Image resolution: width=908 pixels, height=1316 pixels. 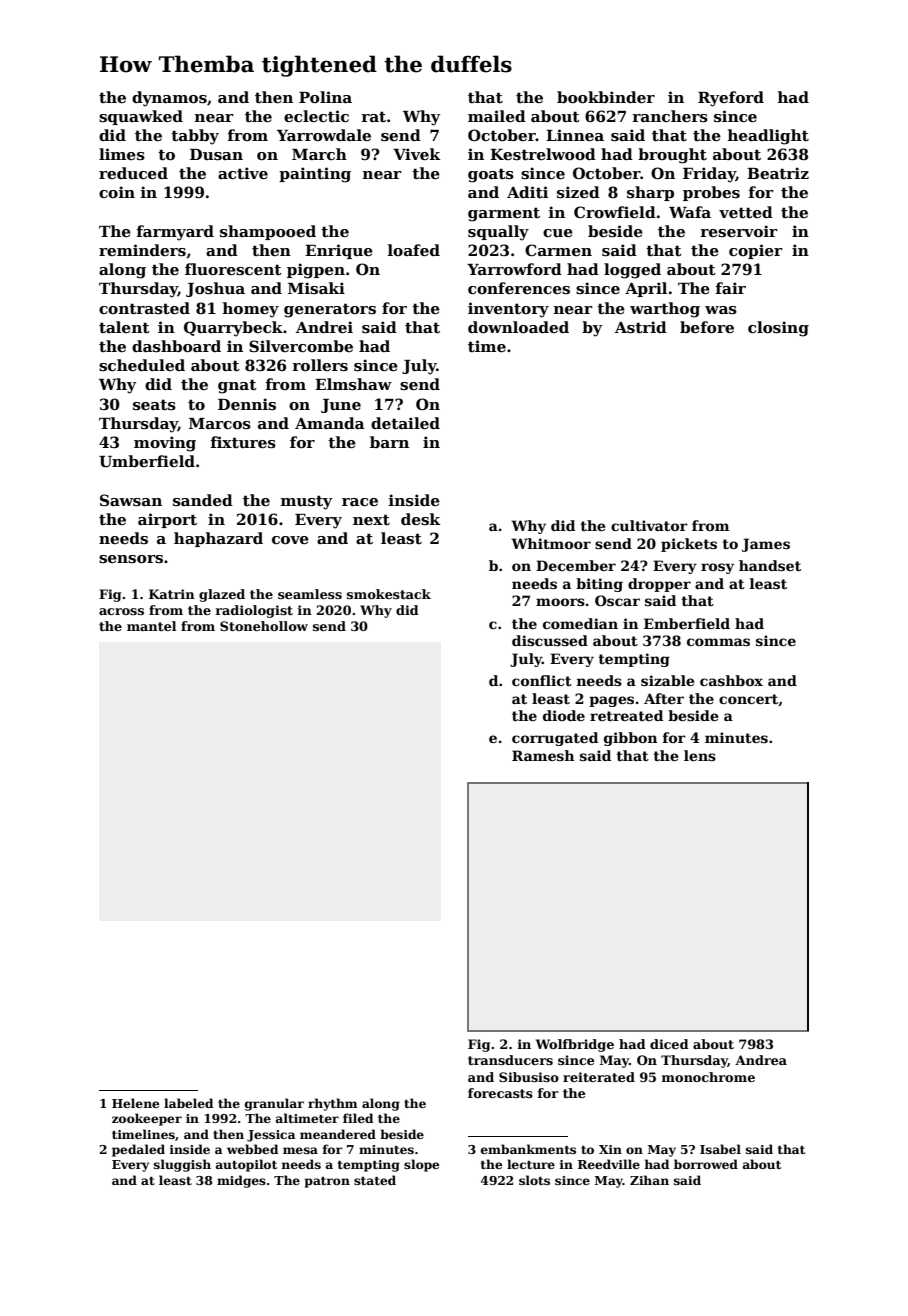 I want to click on discussed, so click(x=550, y=640).
